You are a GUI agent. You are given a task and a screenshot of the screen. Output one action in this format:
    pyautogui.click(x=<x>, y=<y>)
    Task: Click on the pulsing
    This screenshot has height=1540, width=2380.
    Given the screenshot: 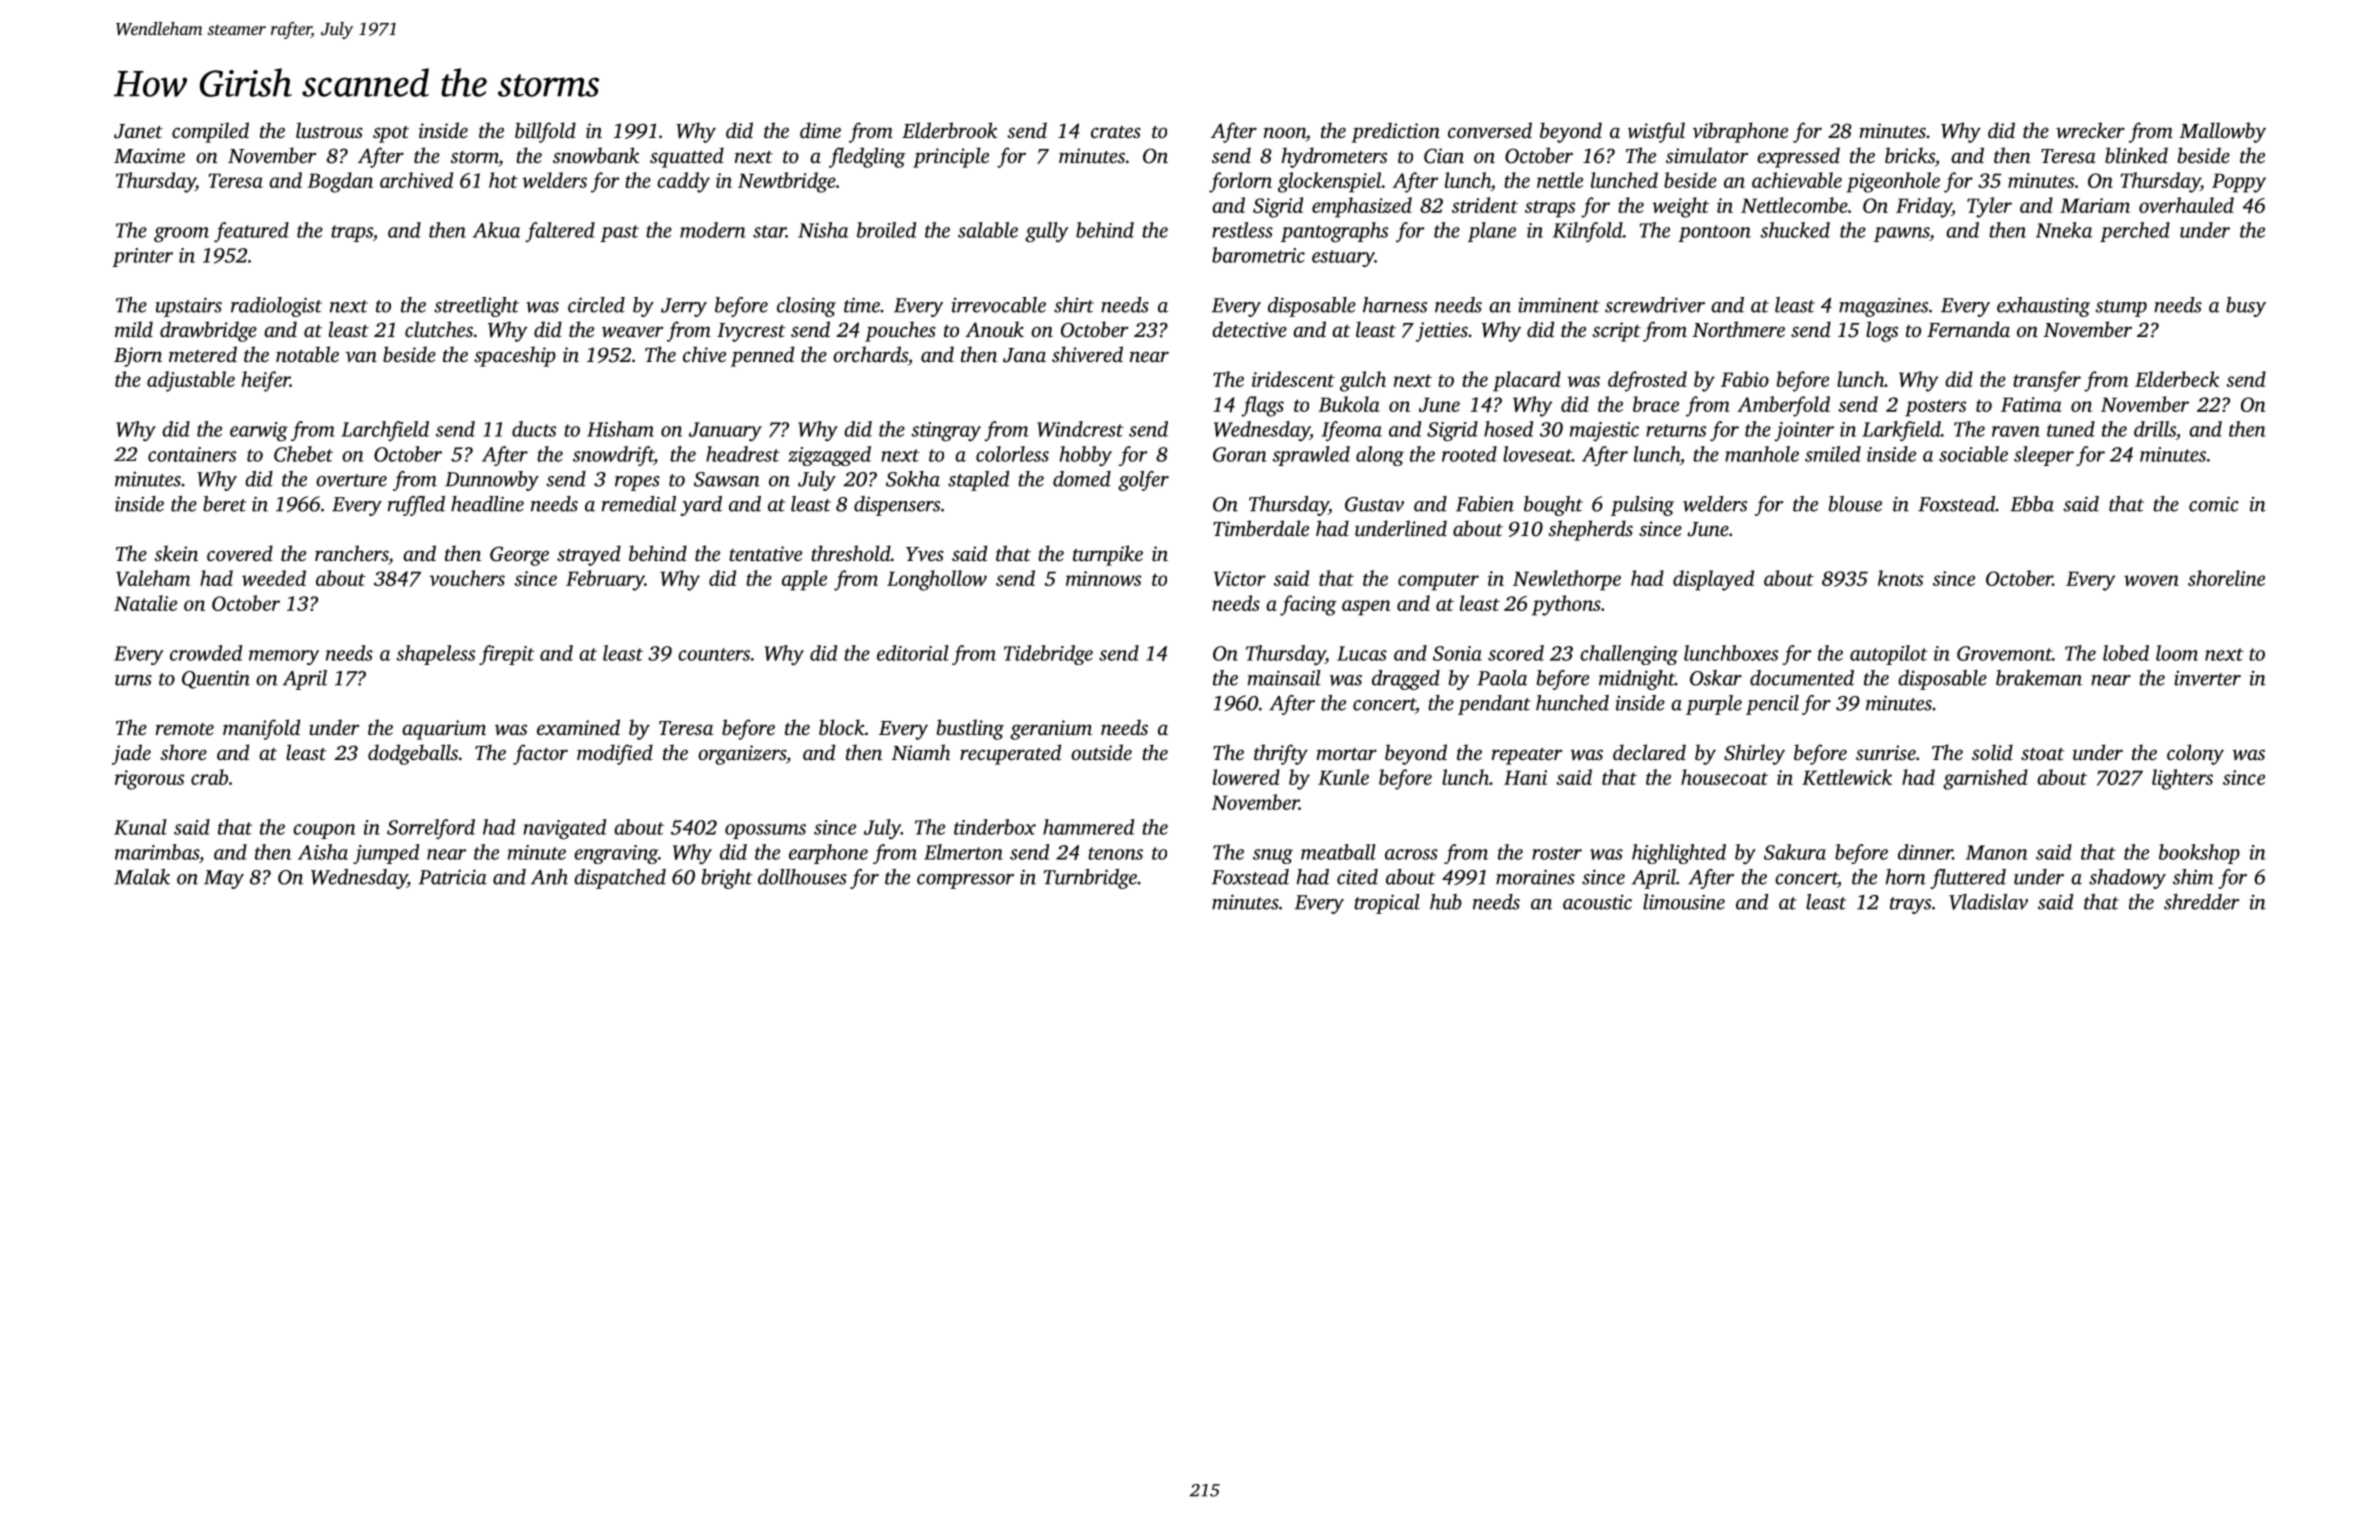 What is the action you would take?
    pyautogui.click(x=1642, y=506)
